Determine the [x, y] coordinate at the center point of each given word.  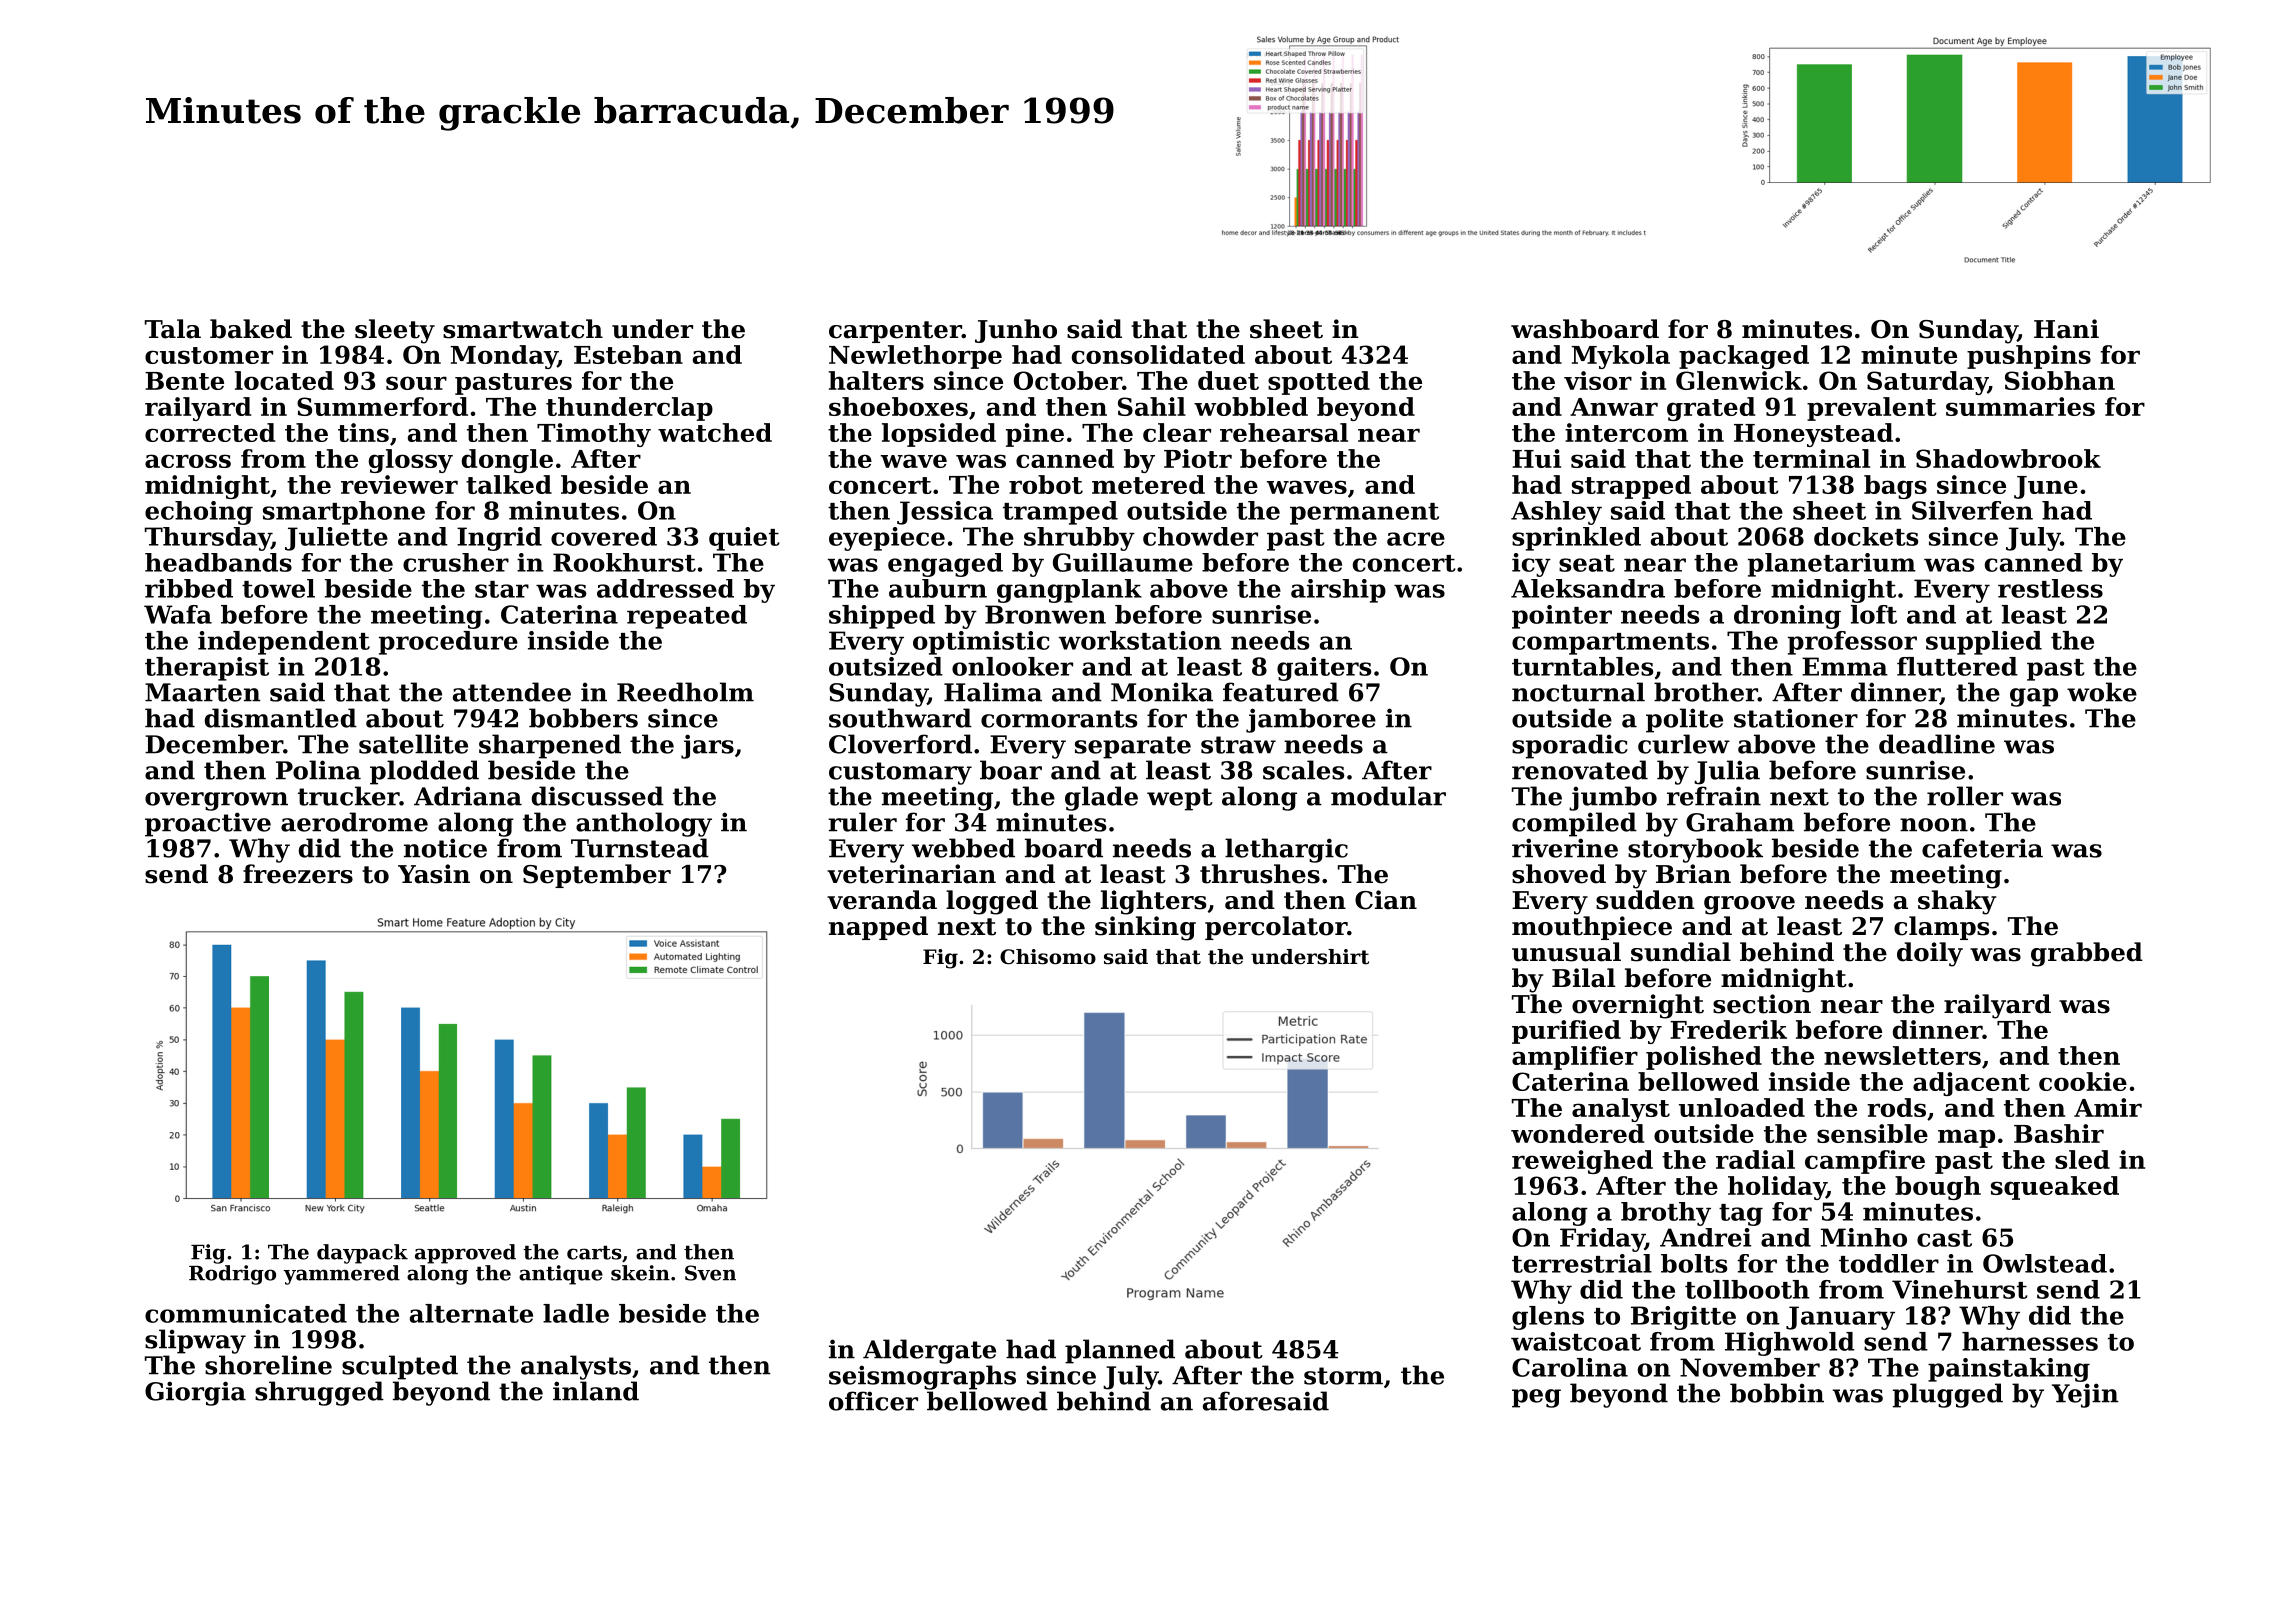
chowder [1200, 536]
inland [596, 1391]
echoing [199, 513]
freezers [298, 874]
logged [992, 902]
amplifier [1575, 1058]
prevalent [1872, 409]
